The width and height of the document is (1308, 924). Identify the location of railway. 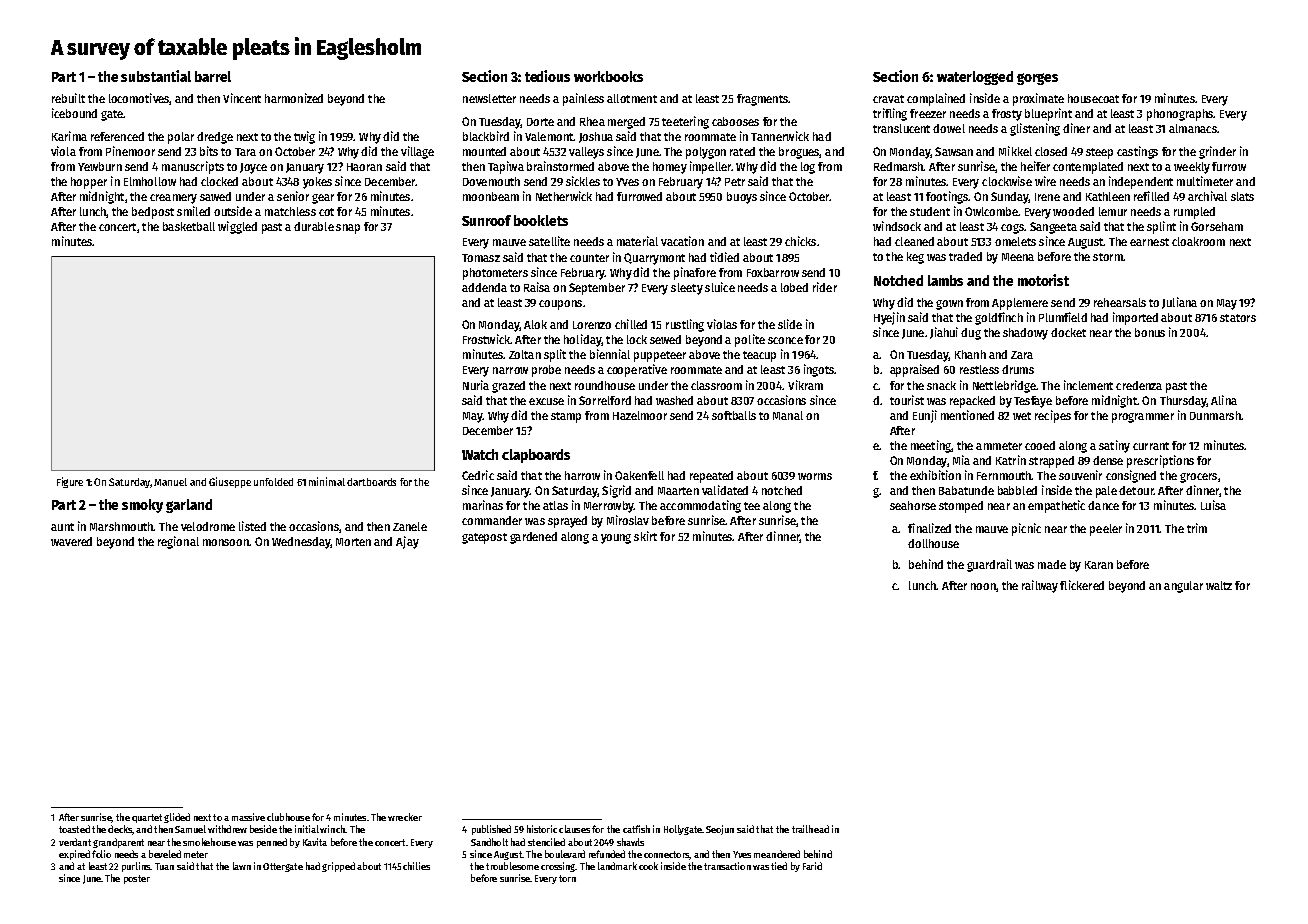
(1040, 586).
